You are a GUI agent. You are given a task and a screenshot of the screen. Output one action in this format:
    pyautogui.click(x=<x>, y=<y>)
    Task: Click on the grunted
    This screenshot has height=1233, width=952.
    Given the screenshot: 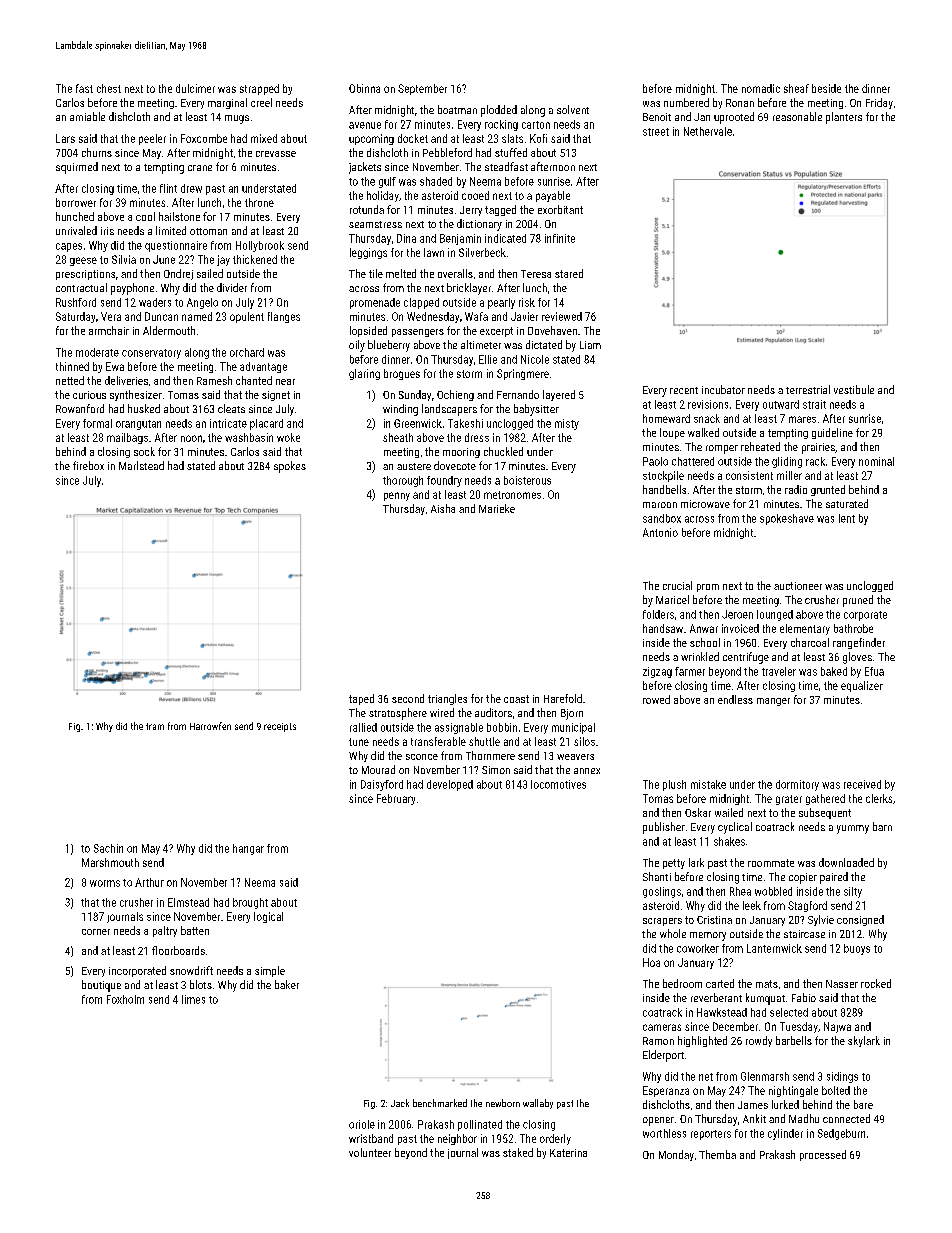 What is the action you would take?
    pyautogui.click(x=828, y=490)
